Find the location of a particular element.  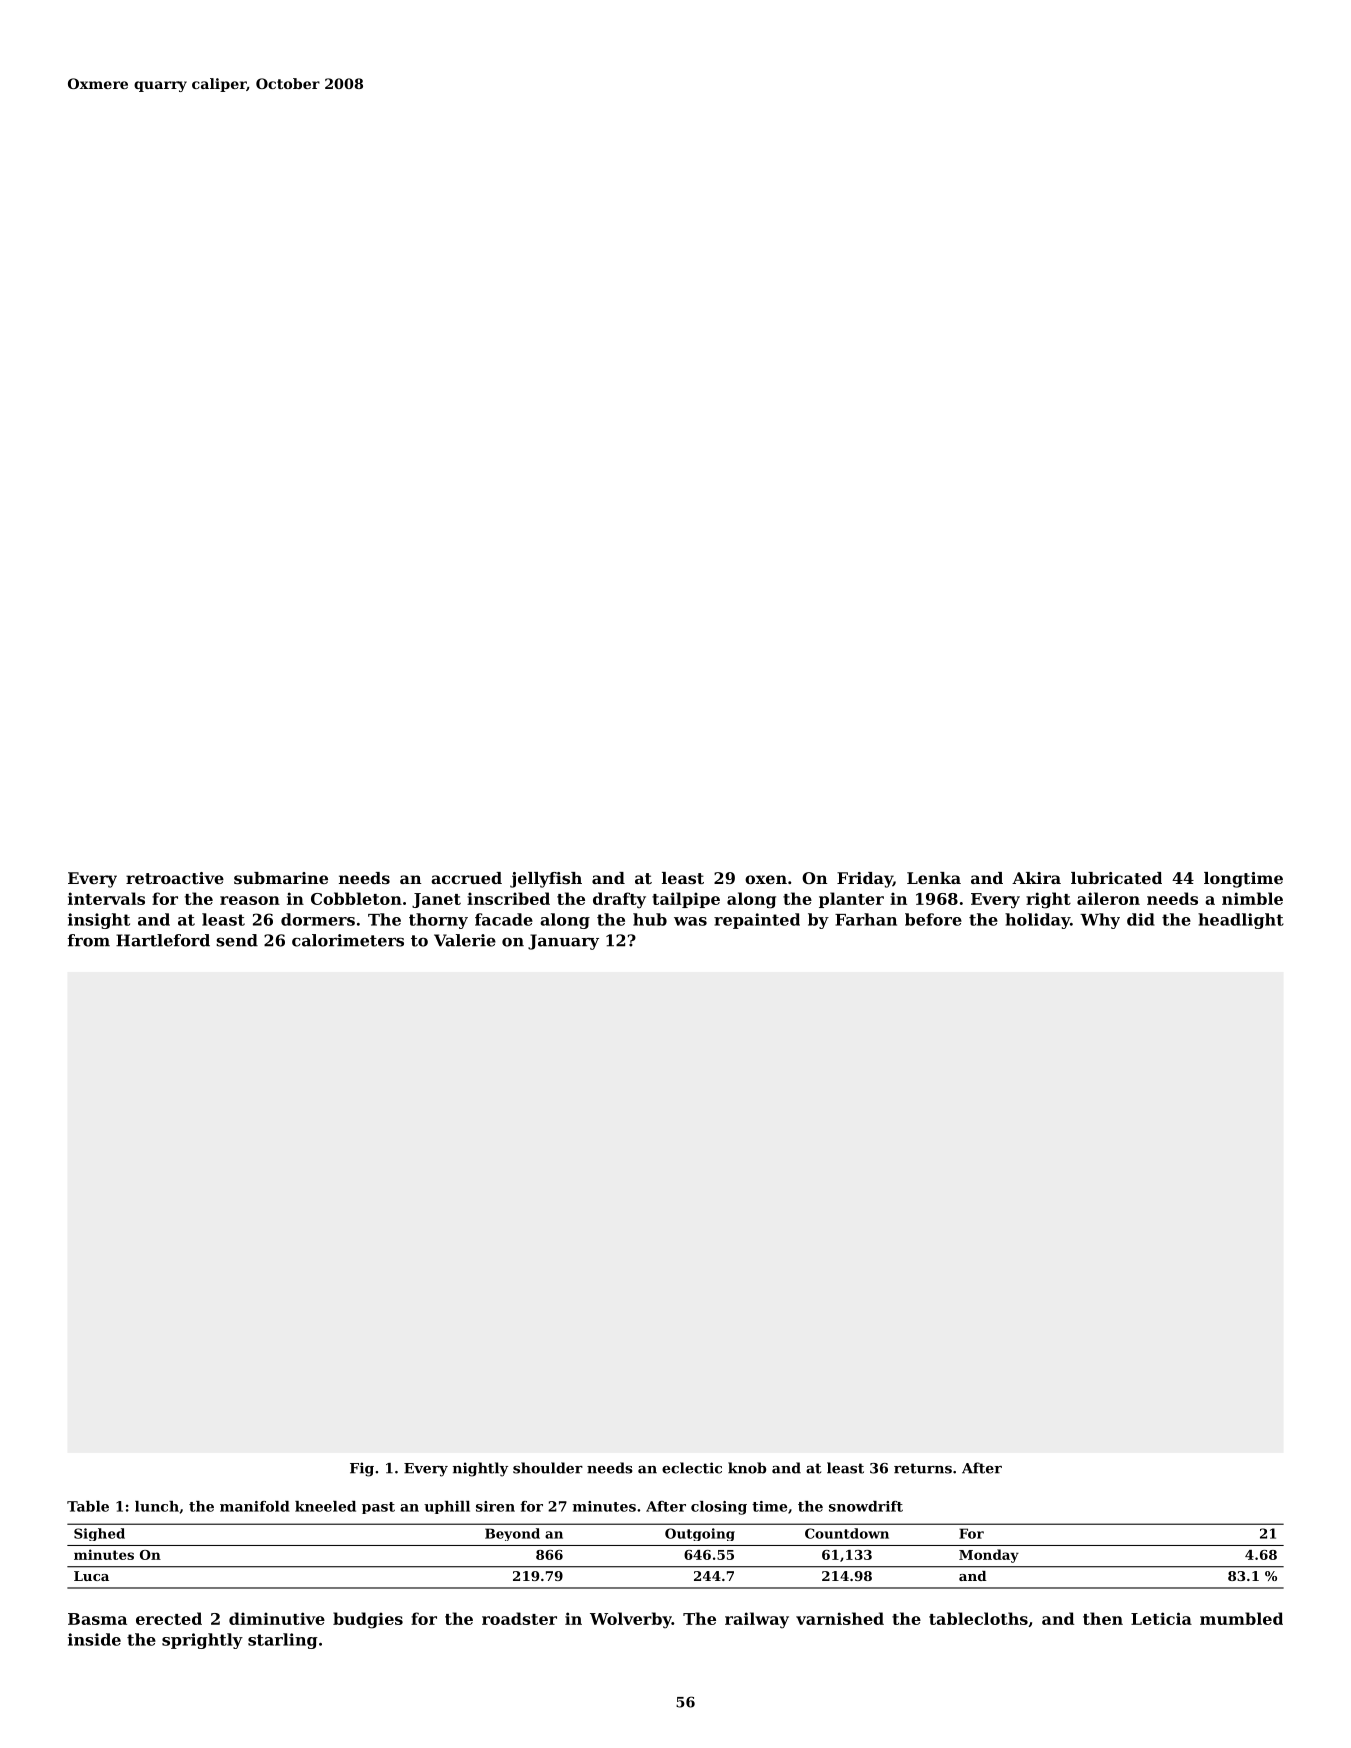

Why is located at coordinates (1100, 921).
